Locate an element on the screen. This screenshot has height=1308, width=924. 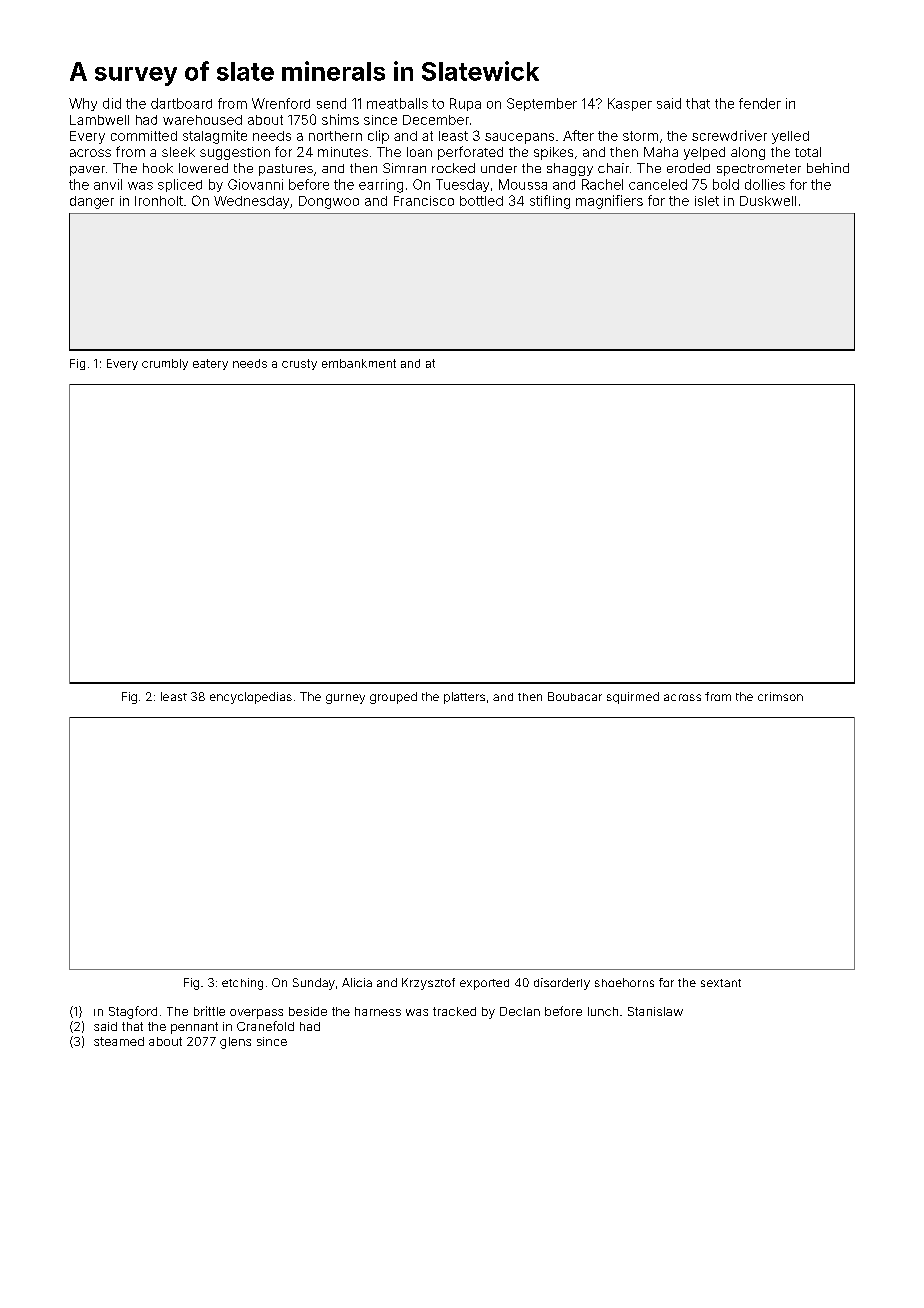
Duskwell is located at coordinates (768, 201).
